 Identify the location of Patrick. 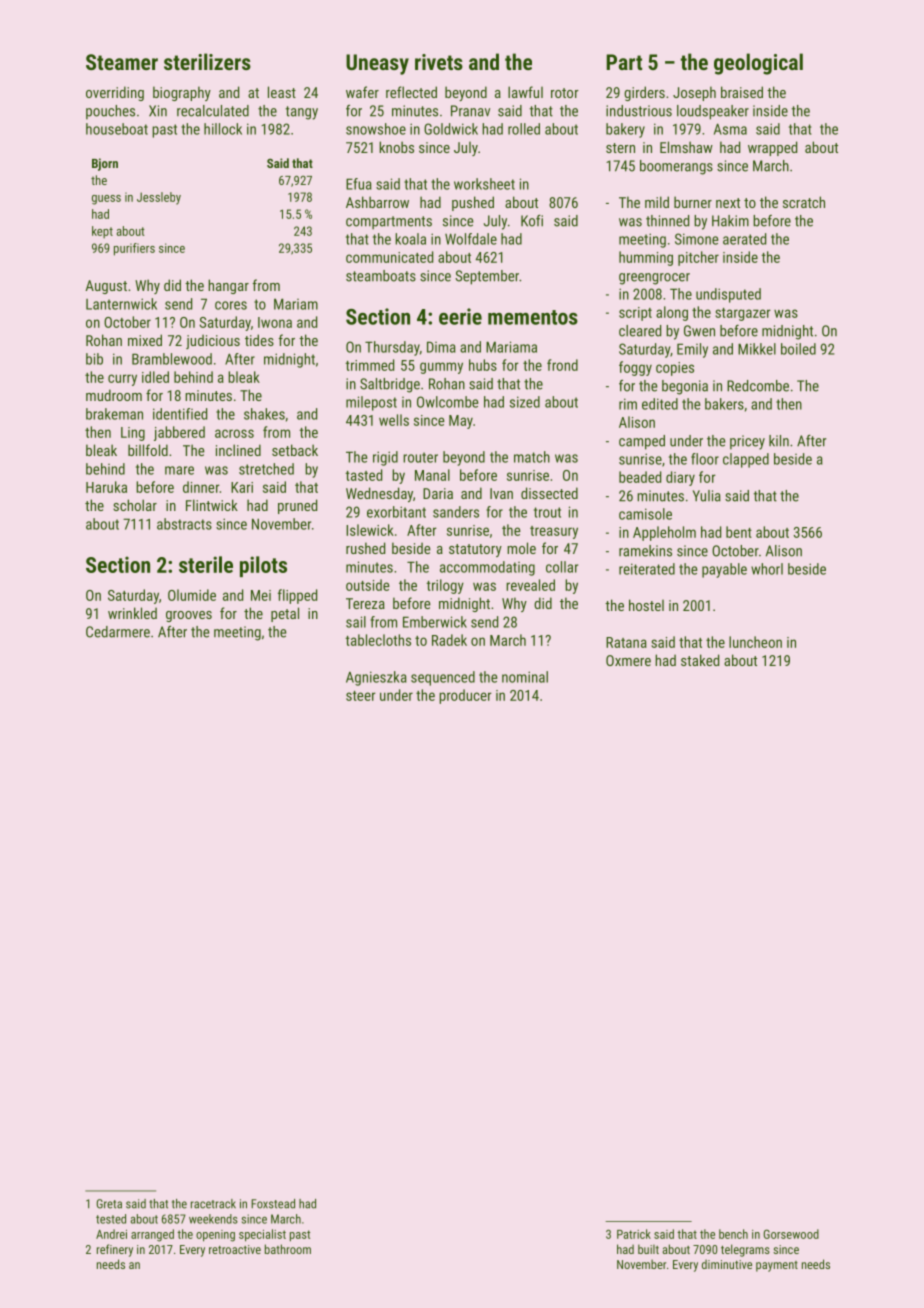
(634, 1234).
